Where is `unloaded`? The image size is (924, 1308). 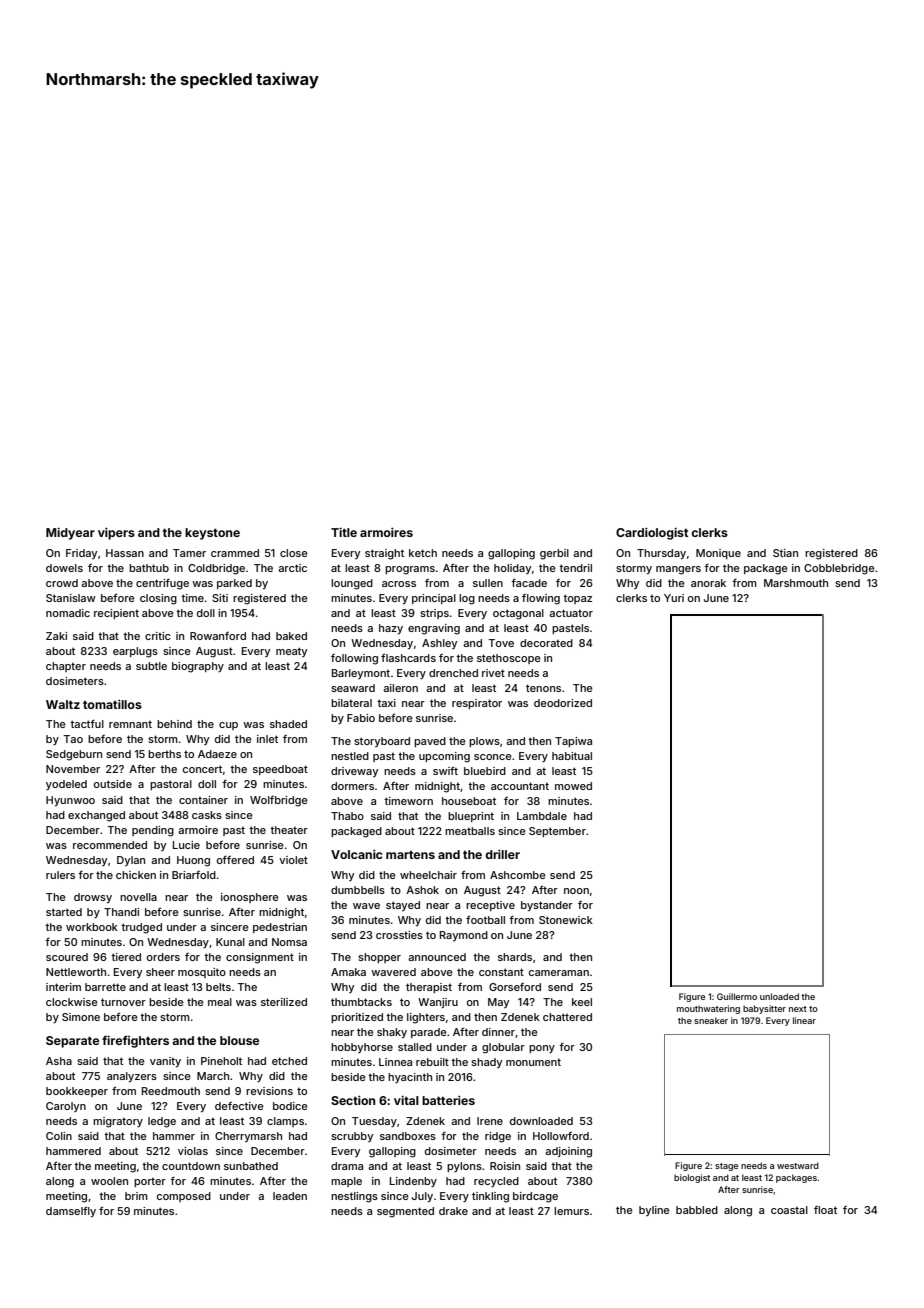 unloaded is located at coordinates (779, 996).
